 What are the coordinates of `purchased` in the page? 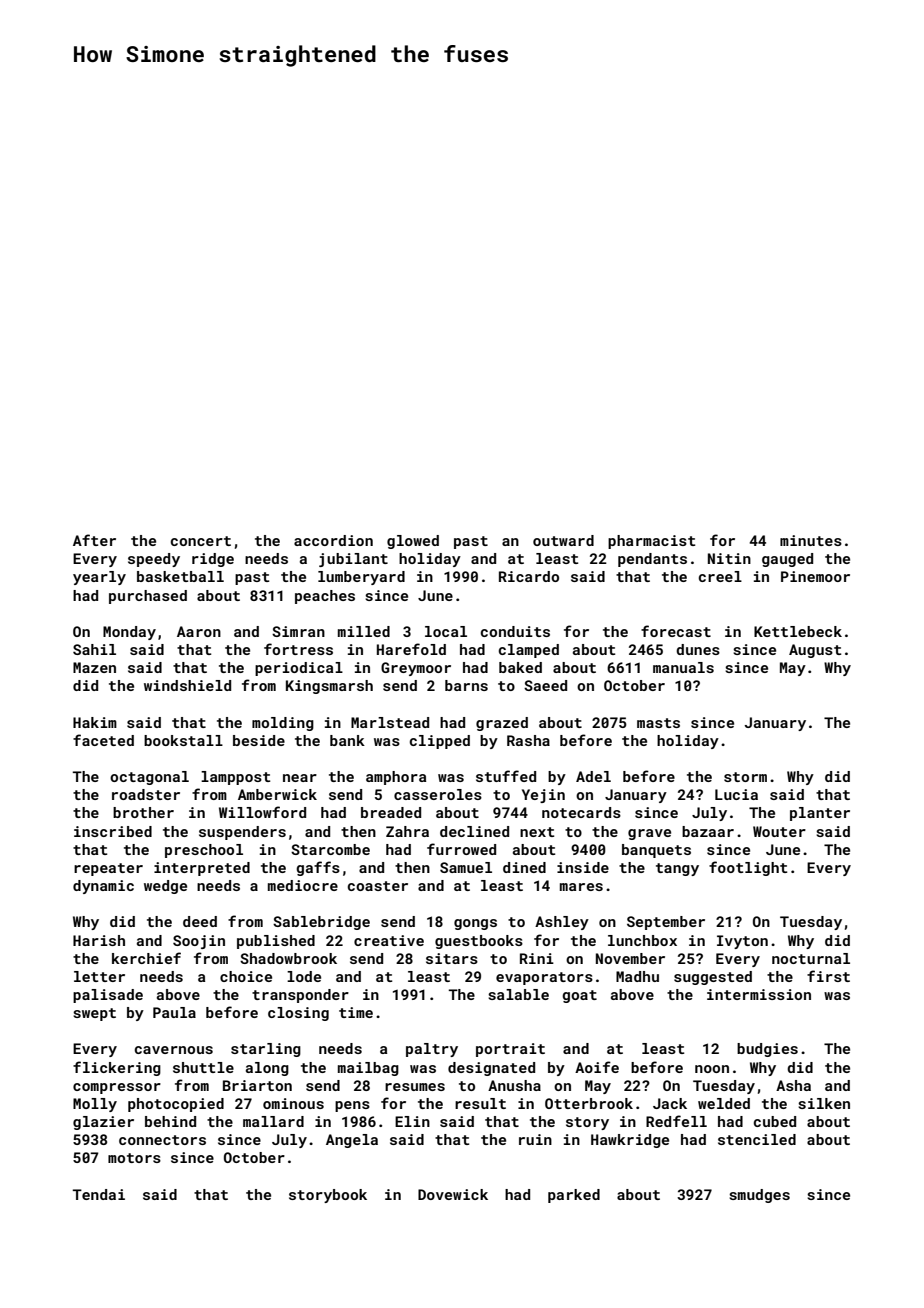 It's located at (148, 597).
